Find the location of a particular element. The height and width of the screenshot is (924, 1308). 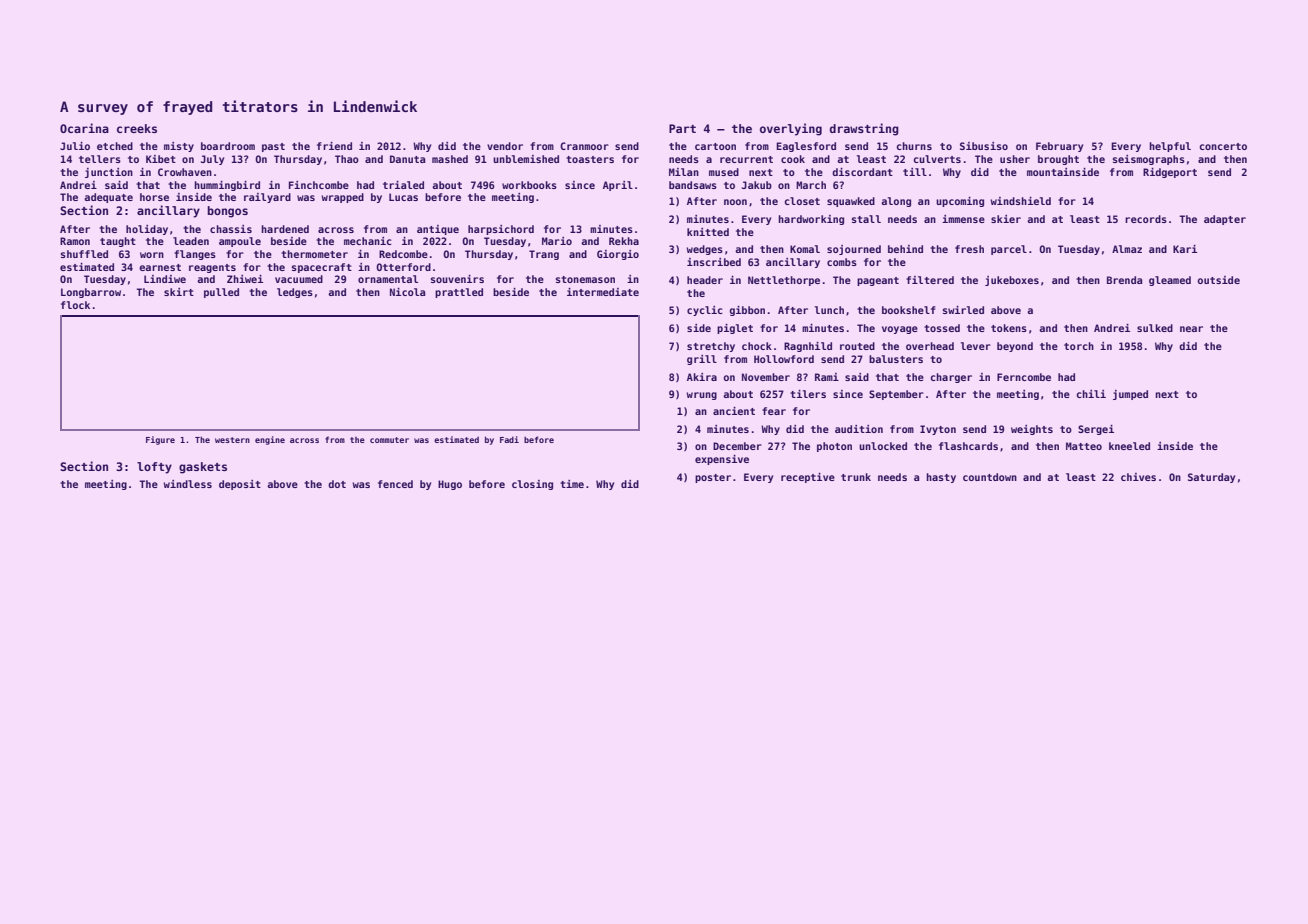

weights is located at coordinates (1032, 430).
